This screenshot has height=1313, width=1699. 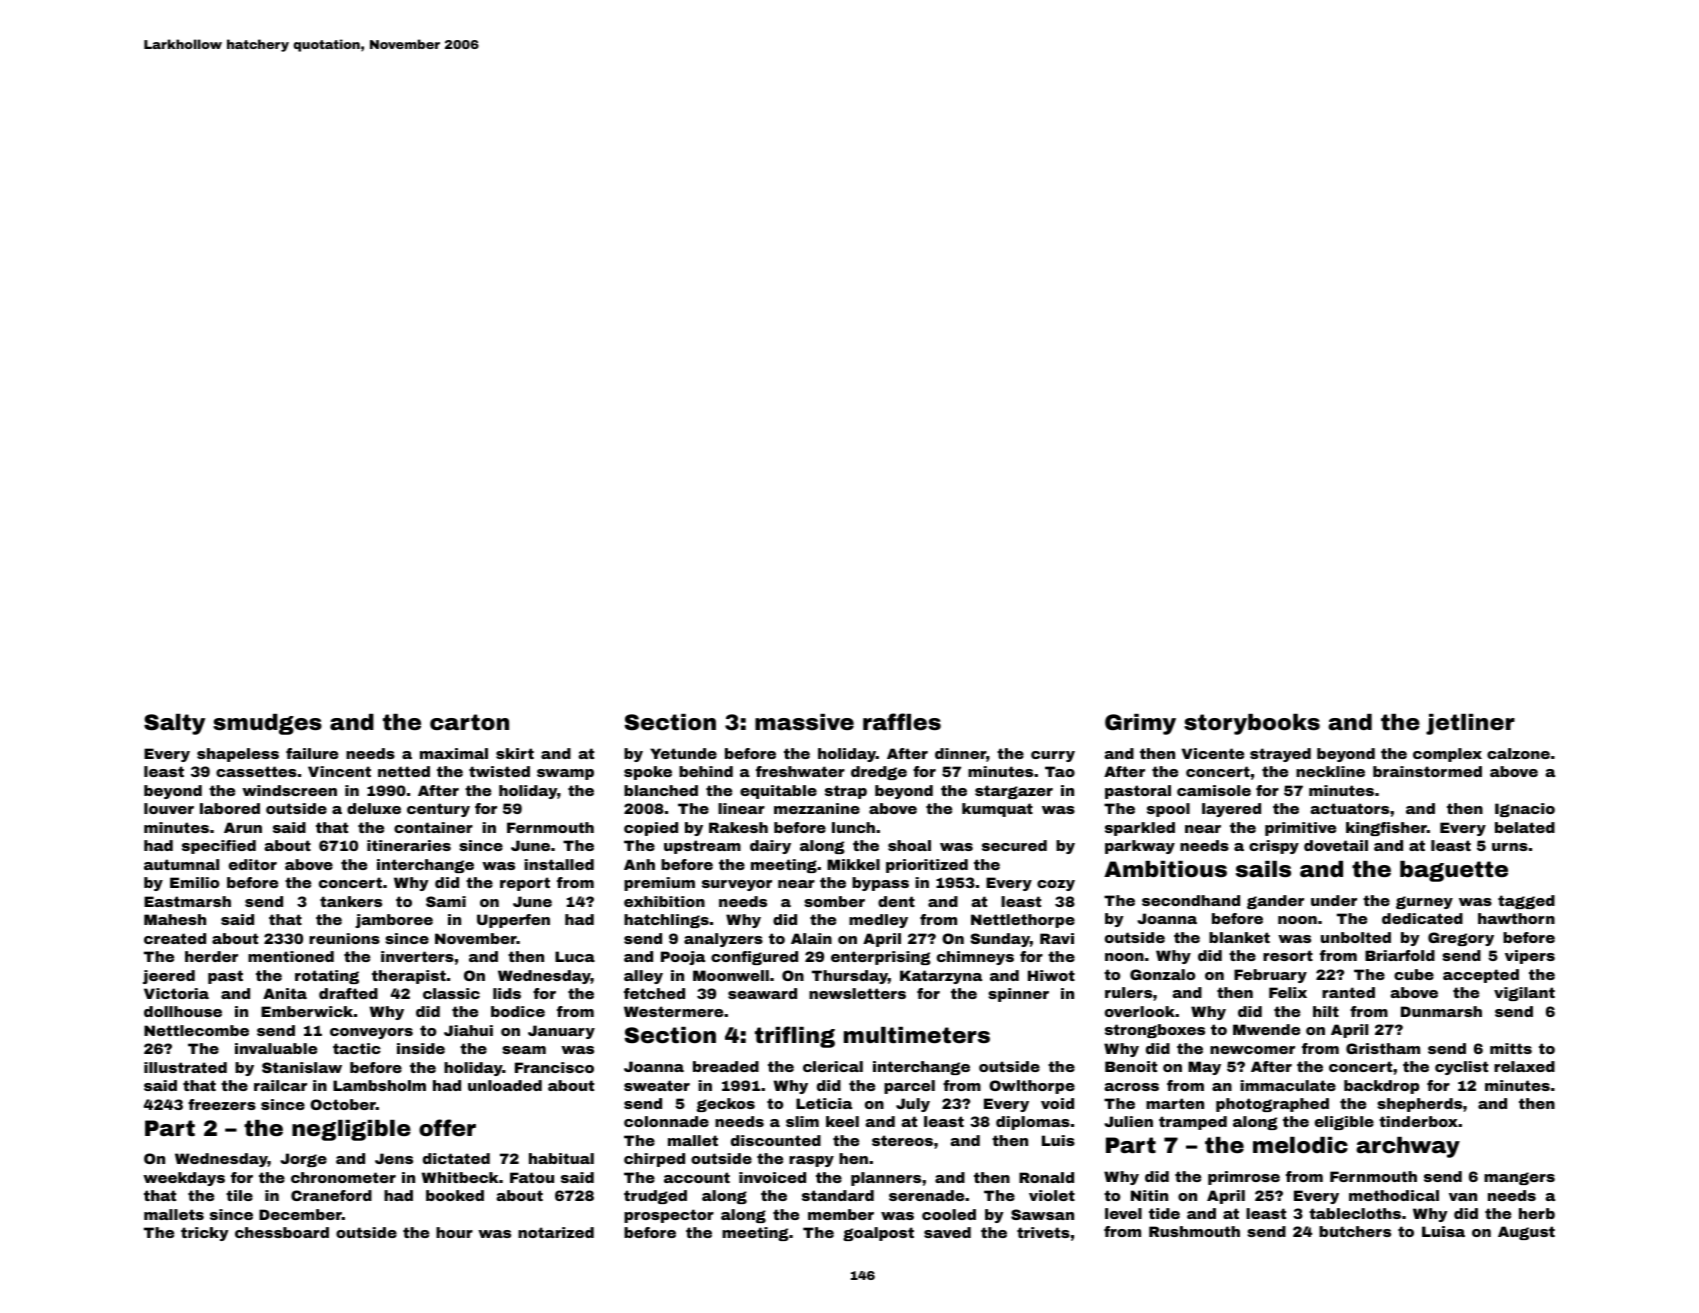 What do you see at coordinates (738, 827) in the screenshot?
I see `Rakesh` at bounding box center [738, 827].
